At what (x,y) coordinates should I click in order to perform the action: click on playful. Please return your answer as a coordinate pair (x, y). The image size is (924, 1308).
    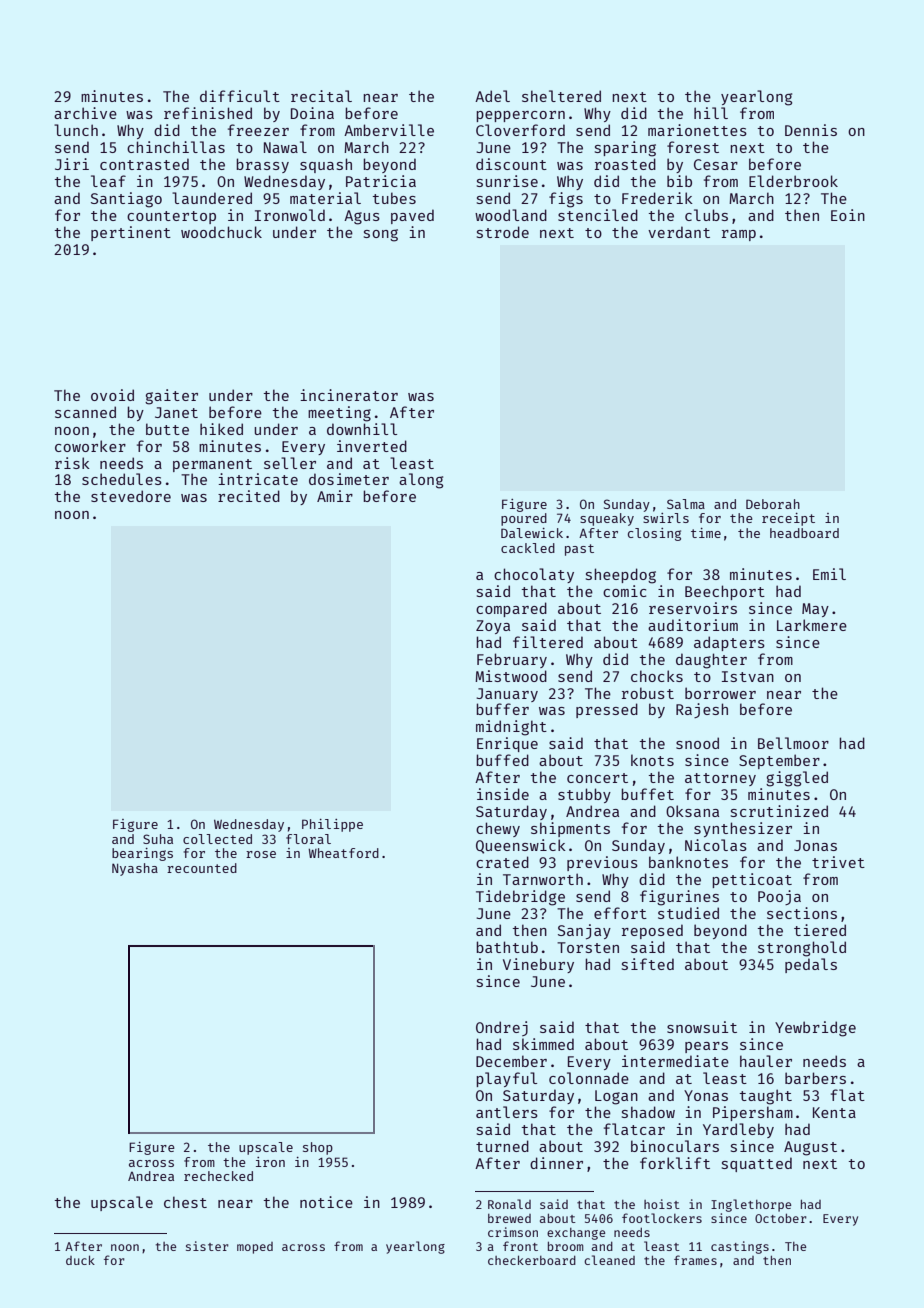
    Looking at the image, I should click on (506, 1079).
